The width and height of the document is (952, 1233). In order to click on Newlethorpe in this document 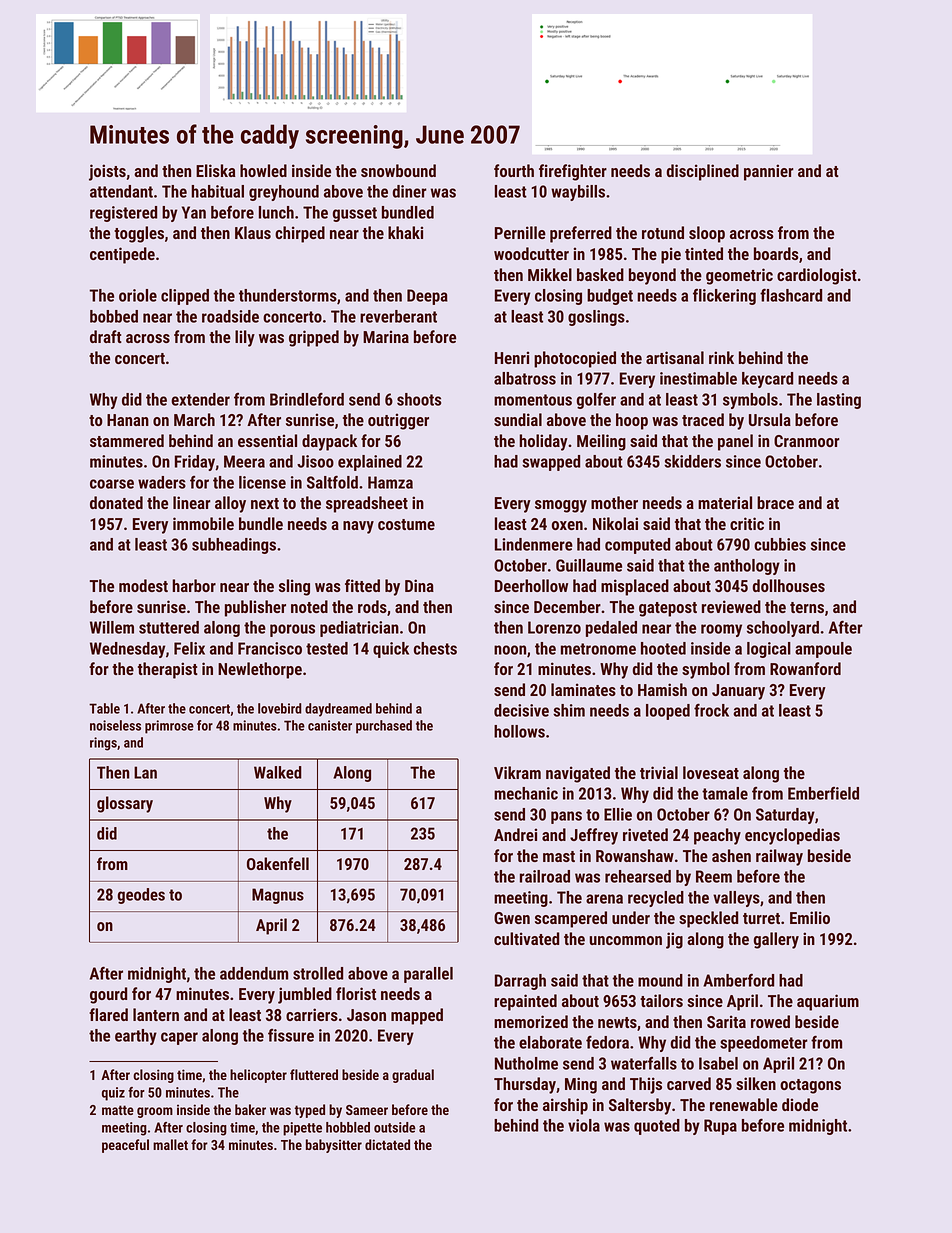, I will do `click(260, 670)`.
